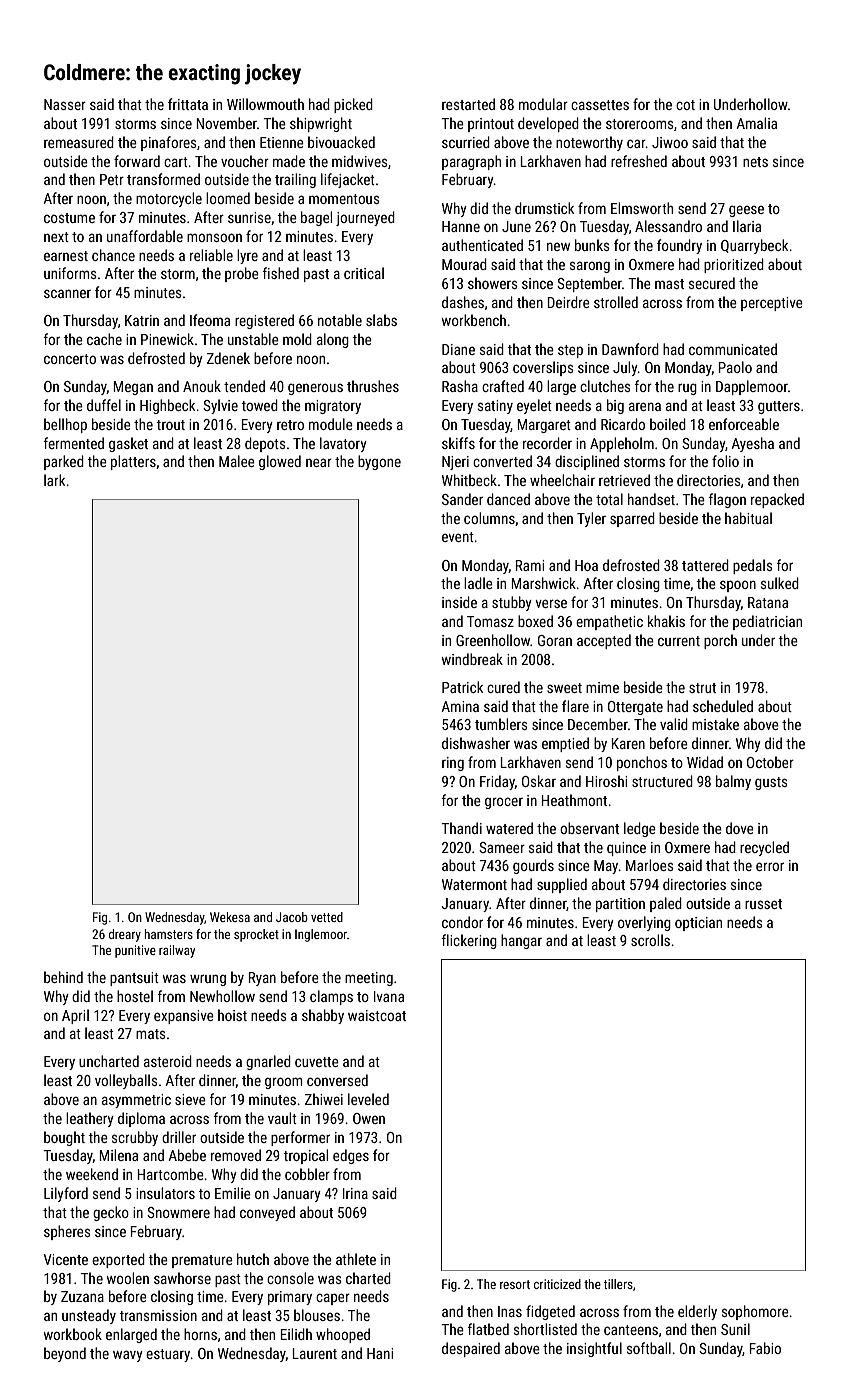 The width and height of the page is (849, 1400). I want to click on nets, so click(755, 162).
